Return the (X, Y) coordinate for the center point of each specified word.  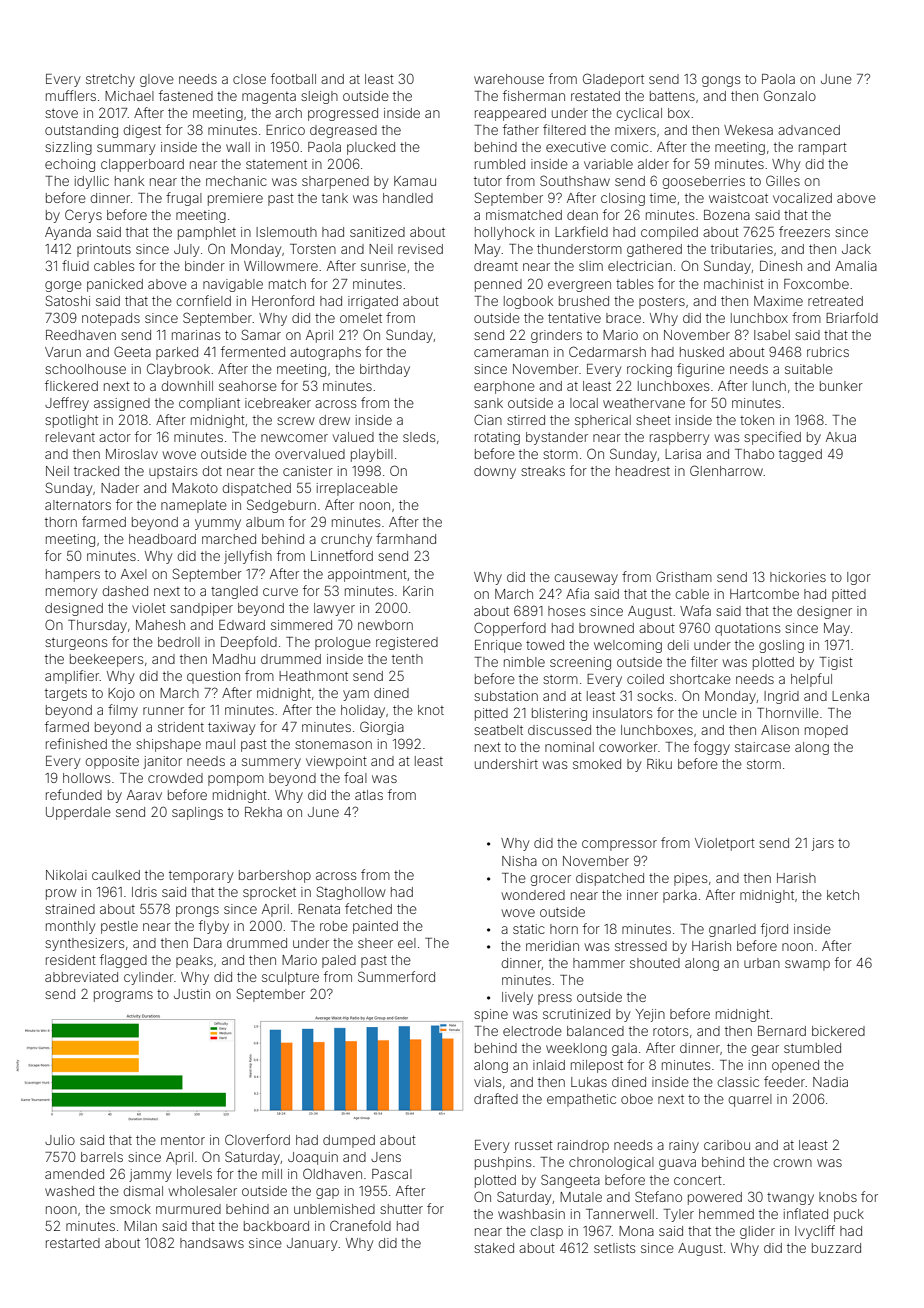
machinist (734, 284)
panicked (115, 285)
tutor (488, 181)
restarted (73, 1243)
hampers (73, 575)
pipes (690, 879)
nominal (569, 747)
